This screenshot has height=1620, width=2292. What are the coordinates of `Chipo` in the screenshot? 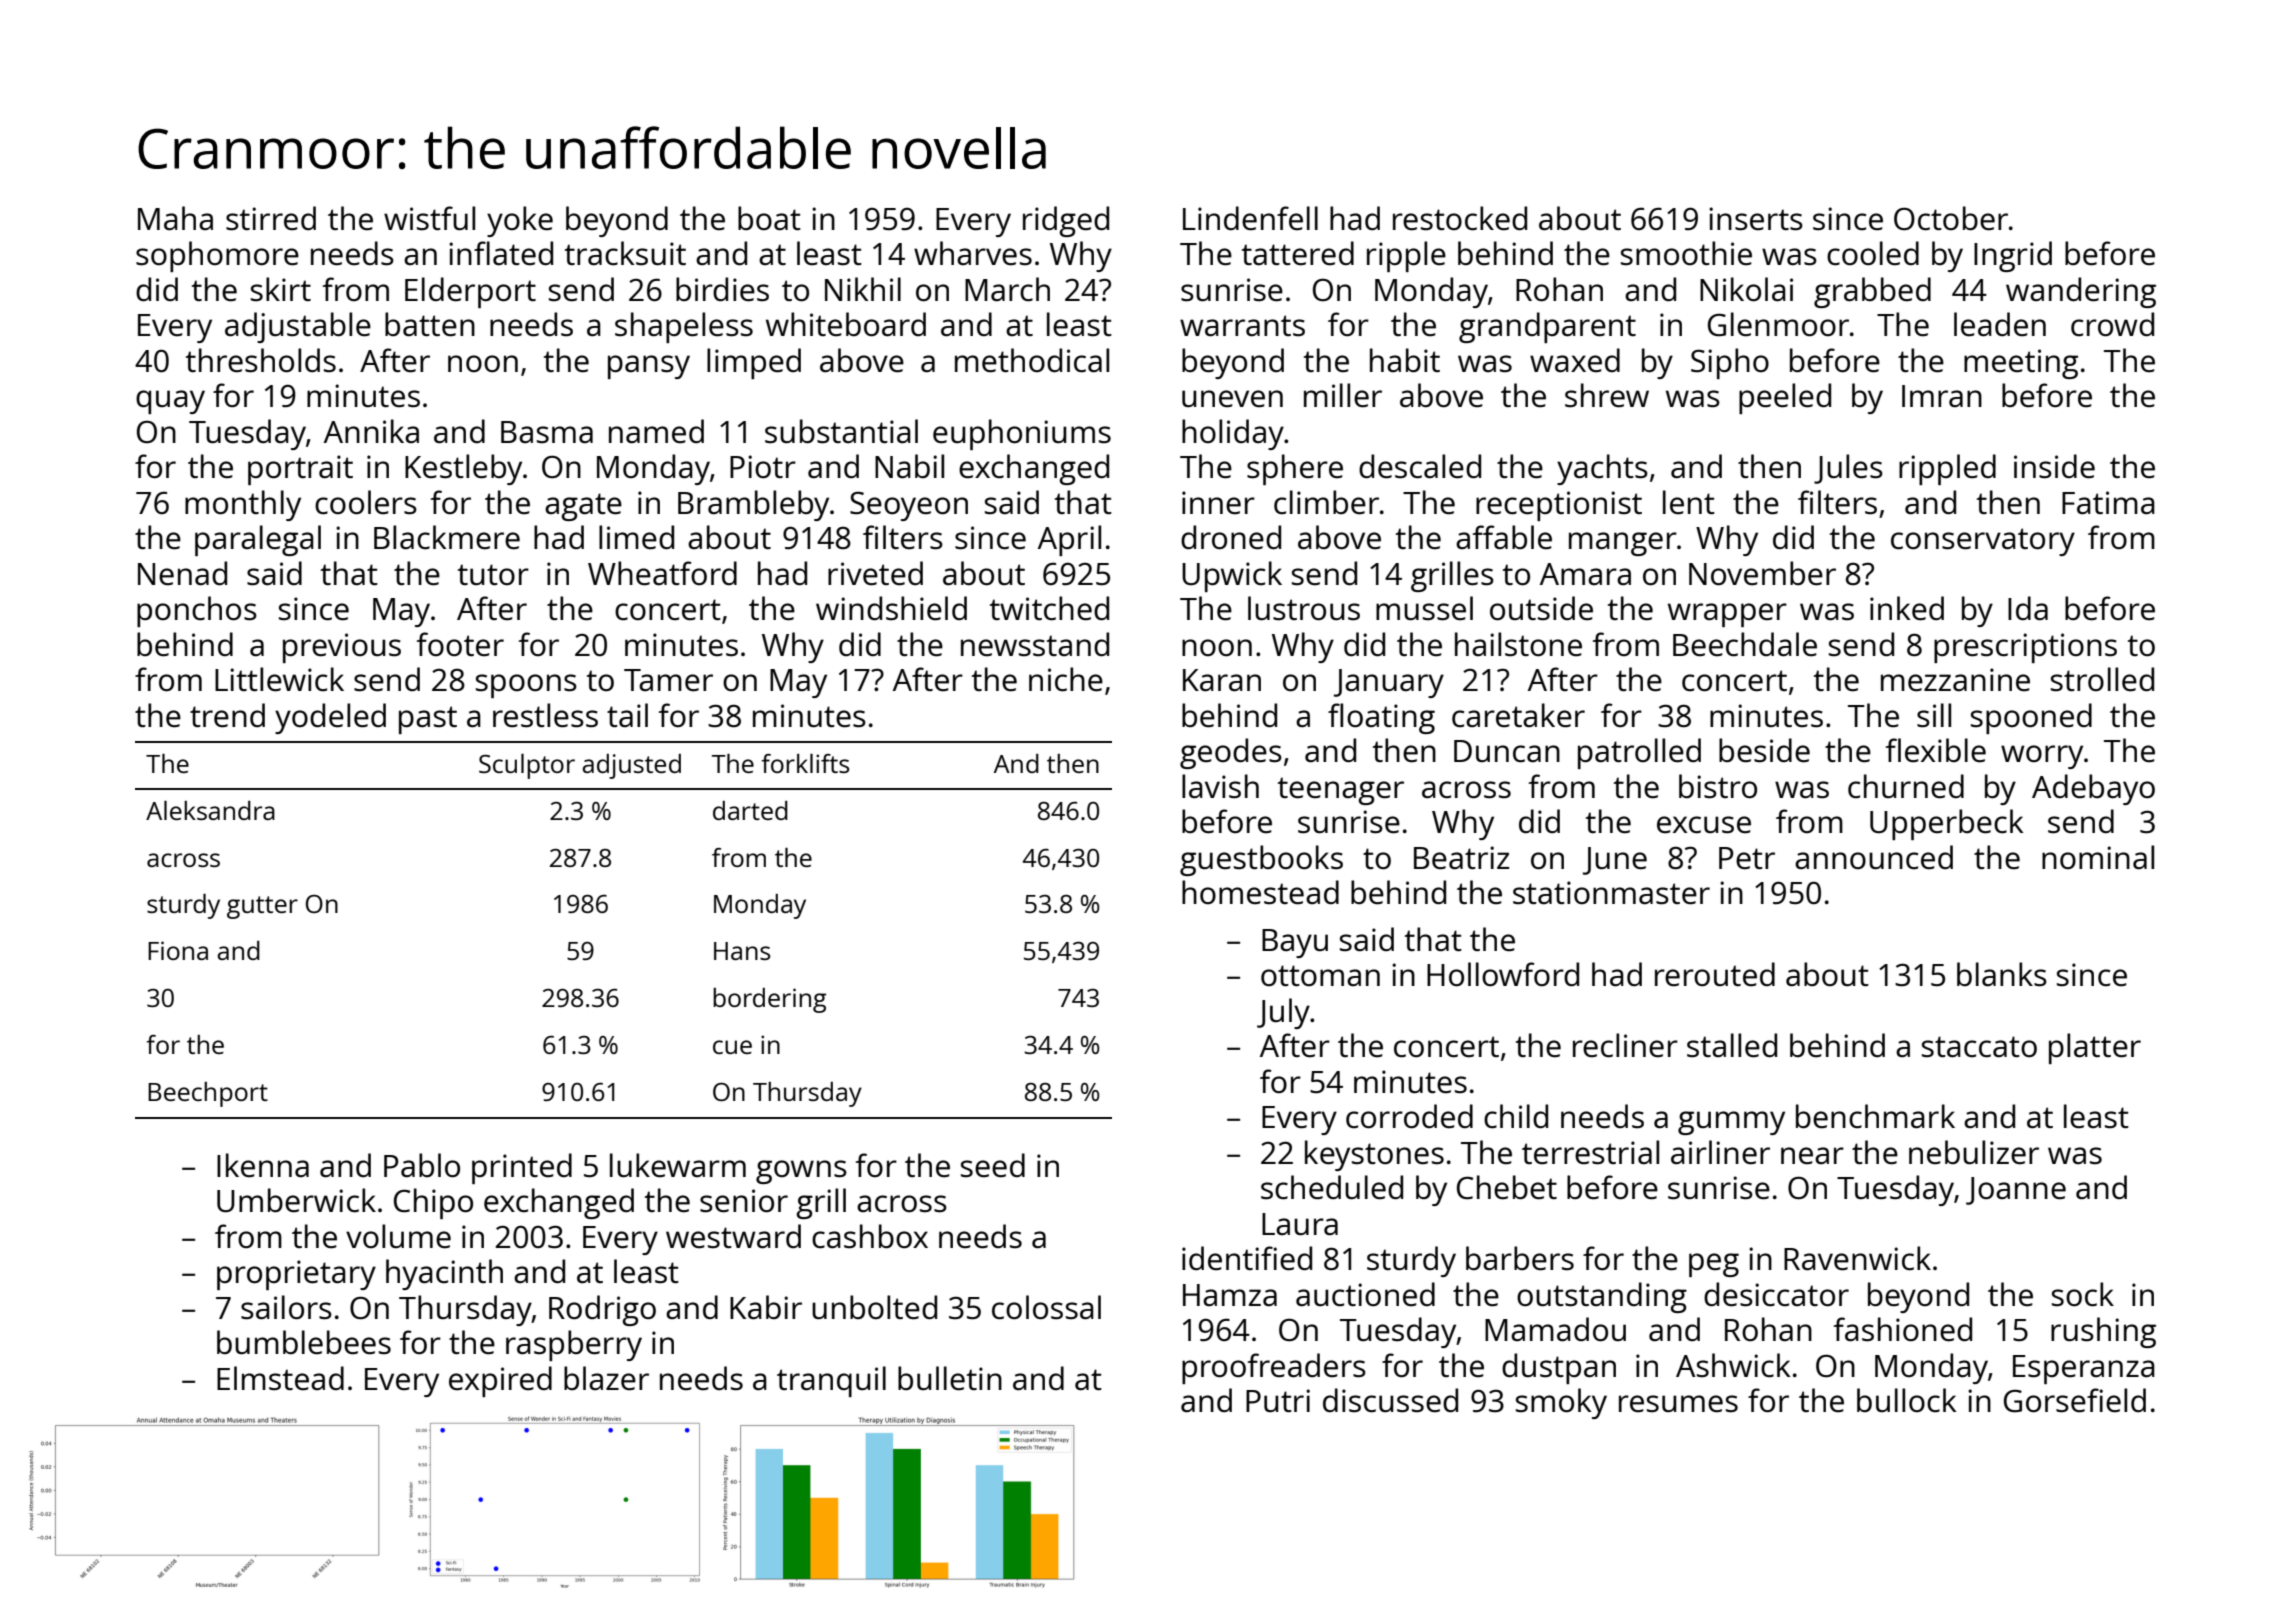 It's located at (433, 1203).
